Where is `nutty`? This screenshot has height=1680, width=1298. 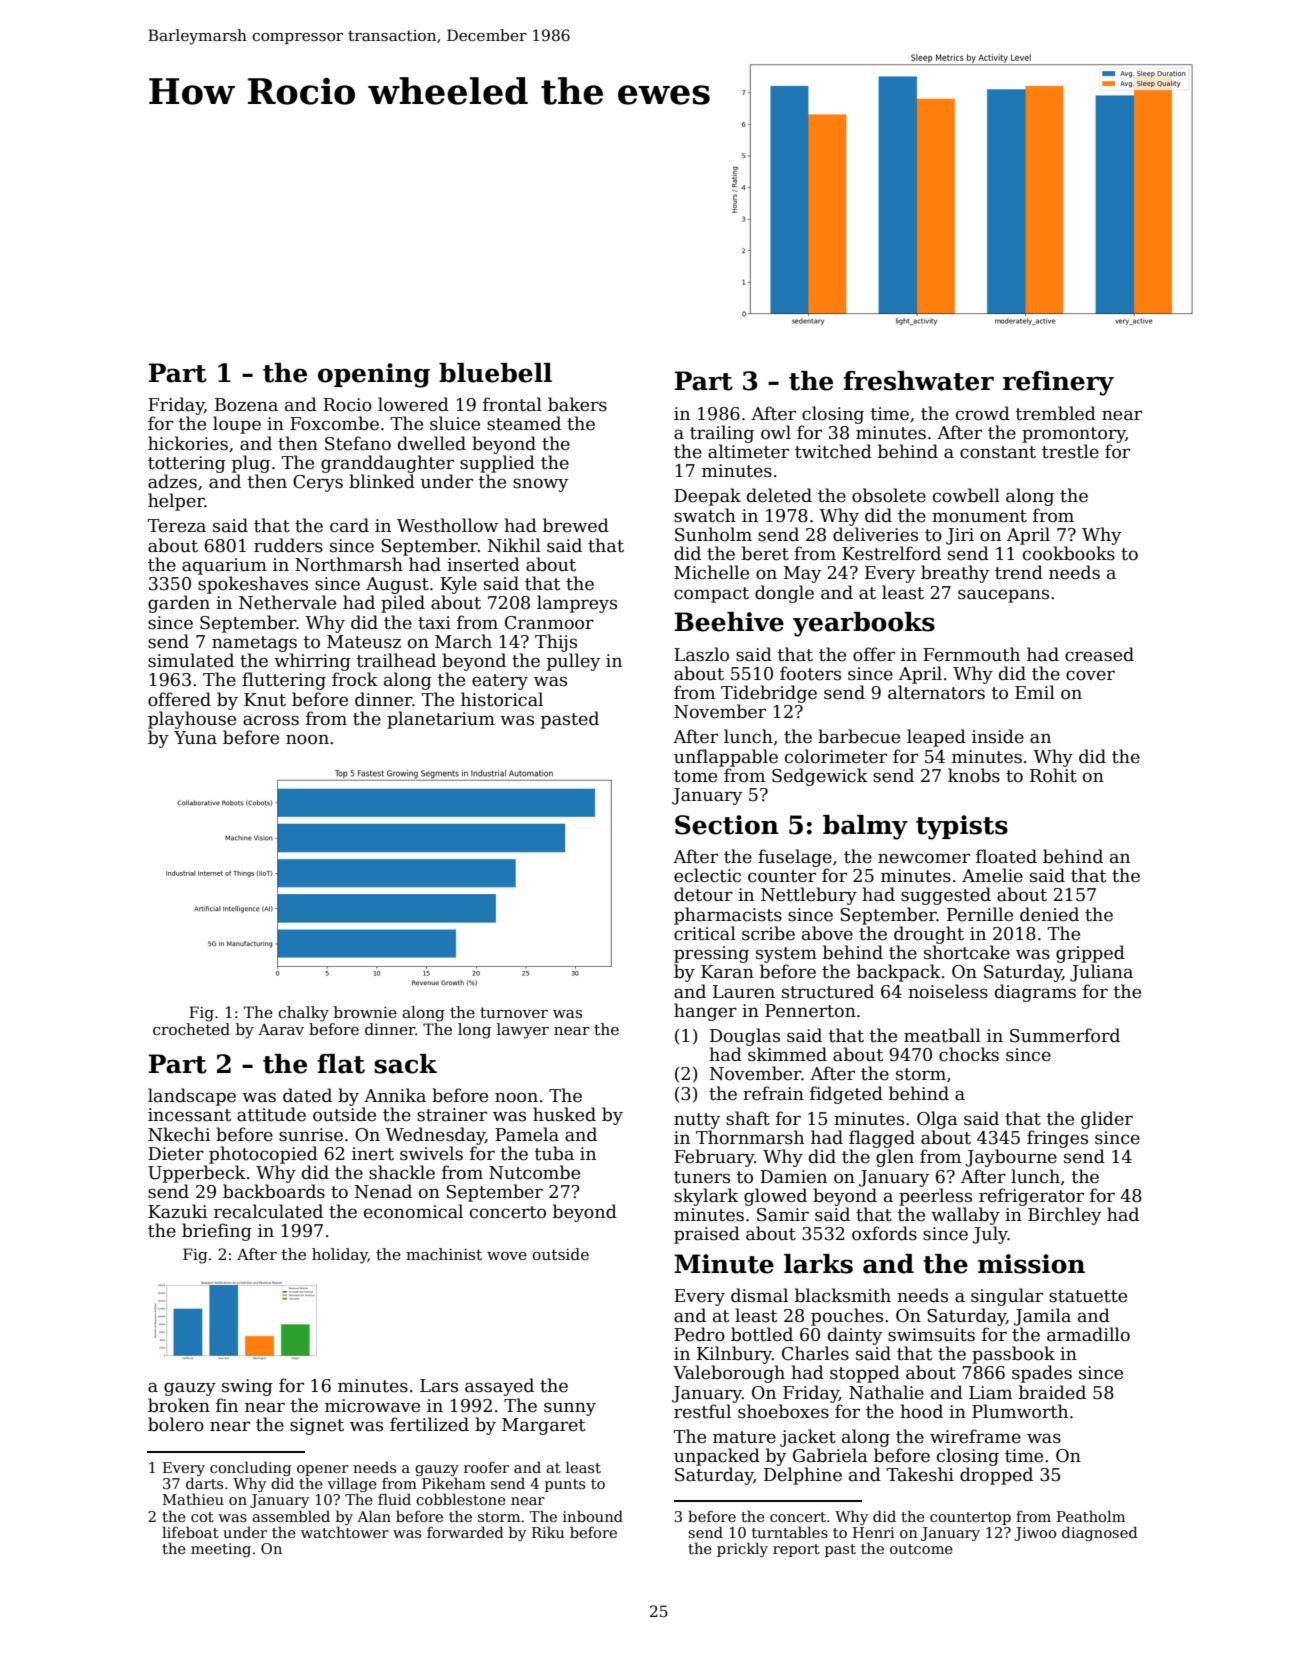
nutty is located at coordinates (697, 1121).
